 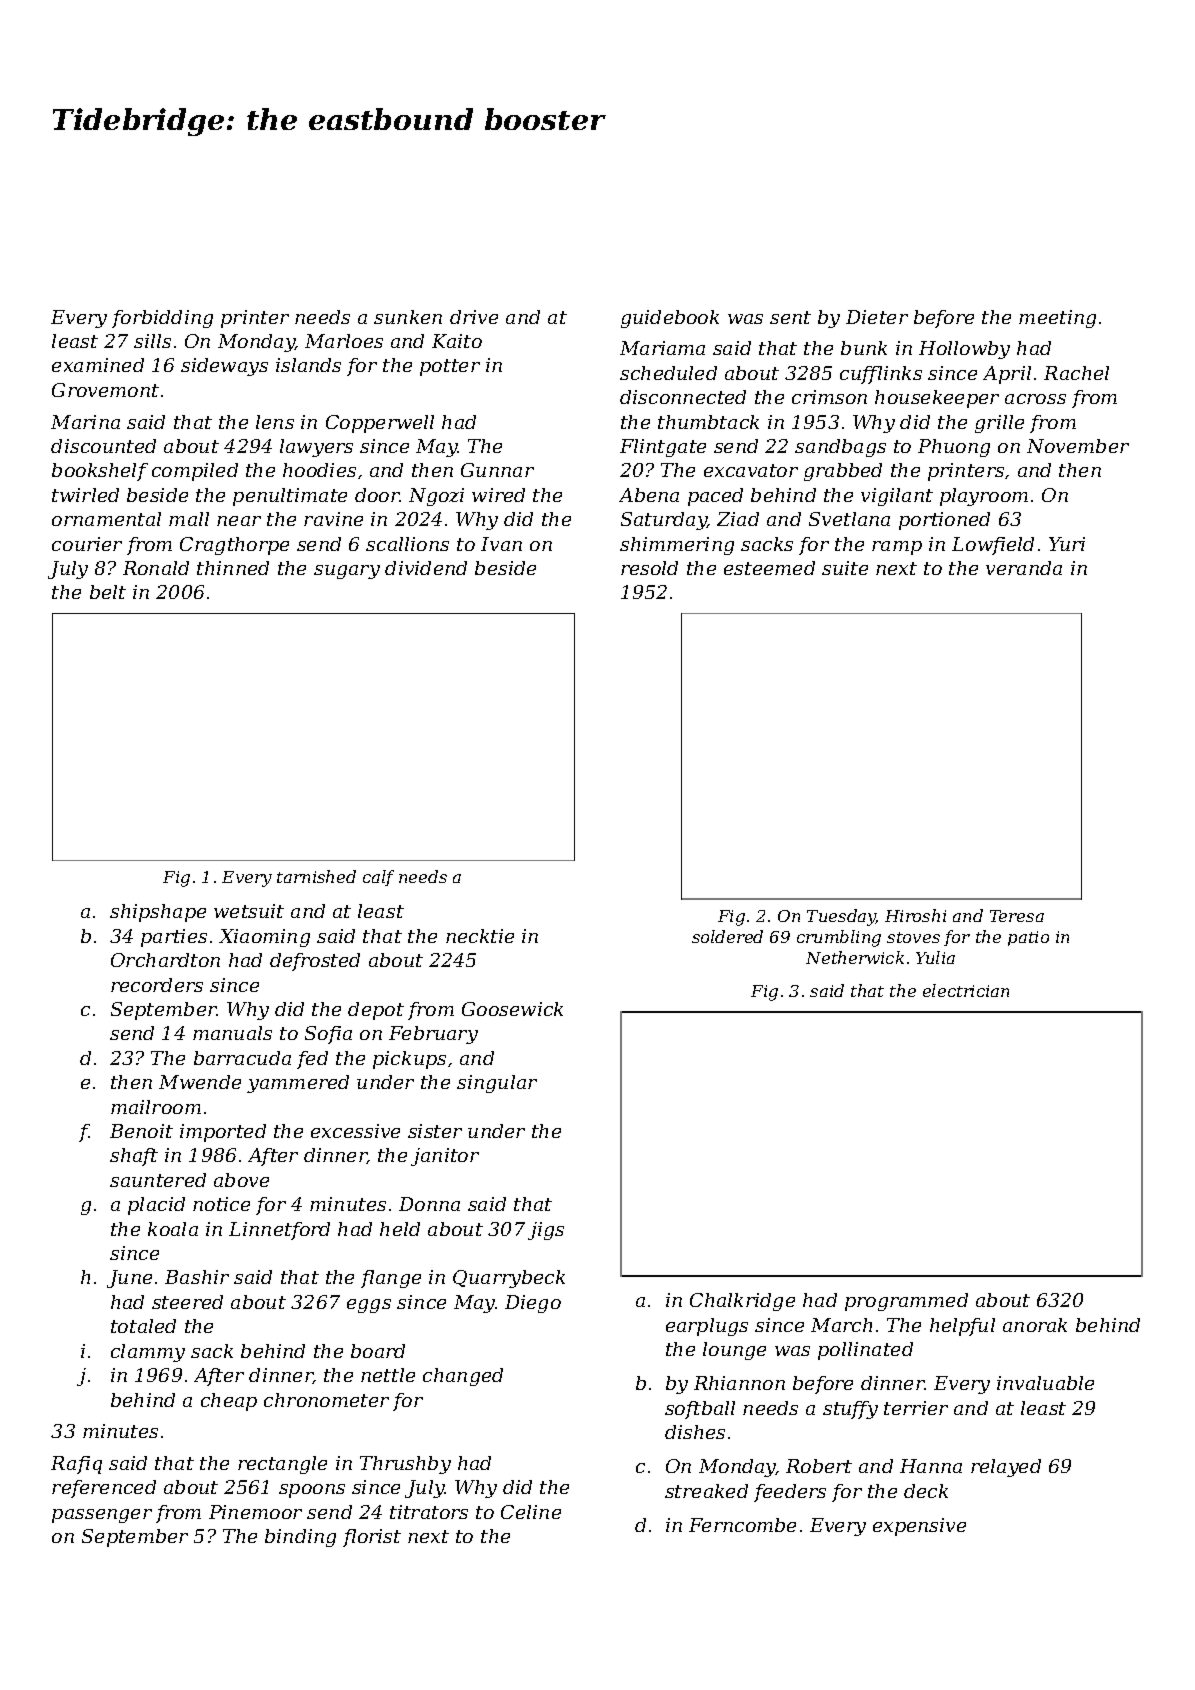 I want to click on guidebook, so click(x=670, y=319).
